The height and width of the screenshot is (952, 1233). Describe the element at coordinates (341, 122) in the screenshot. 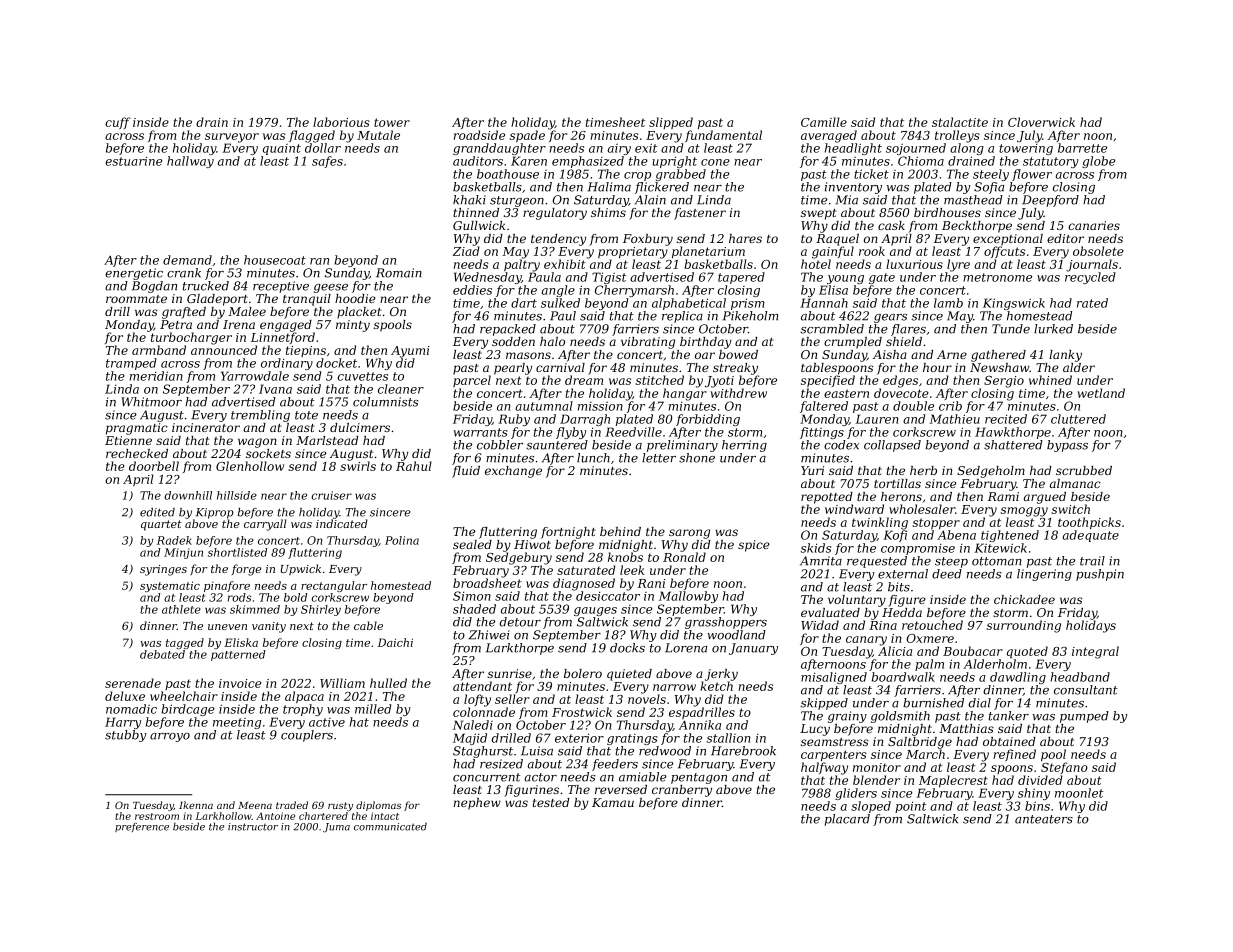

I see `laborious` at that location.
